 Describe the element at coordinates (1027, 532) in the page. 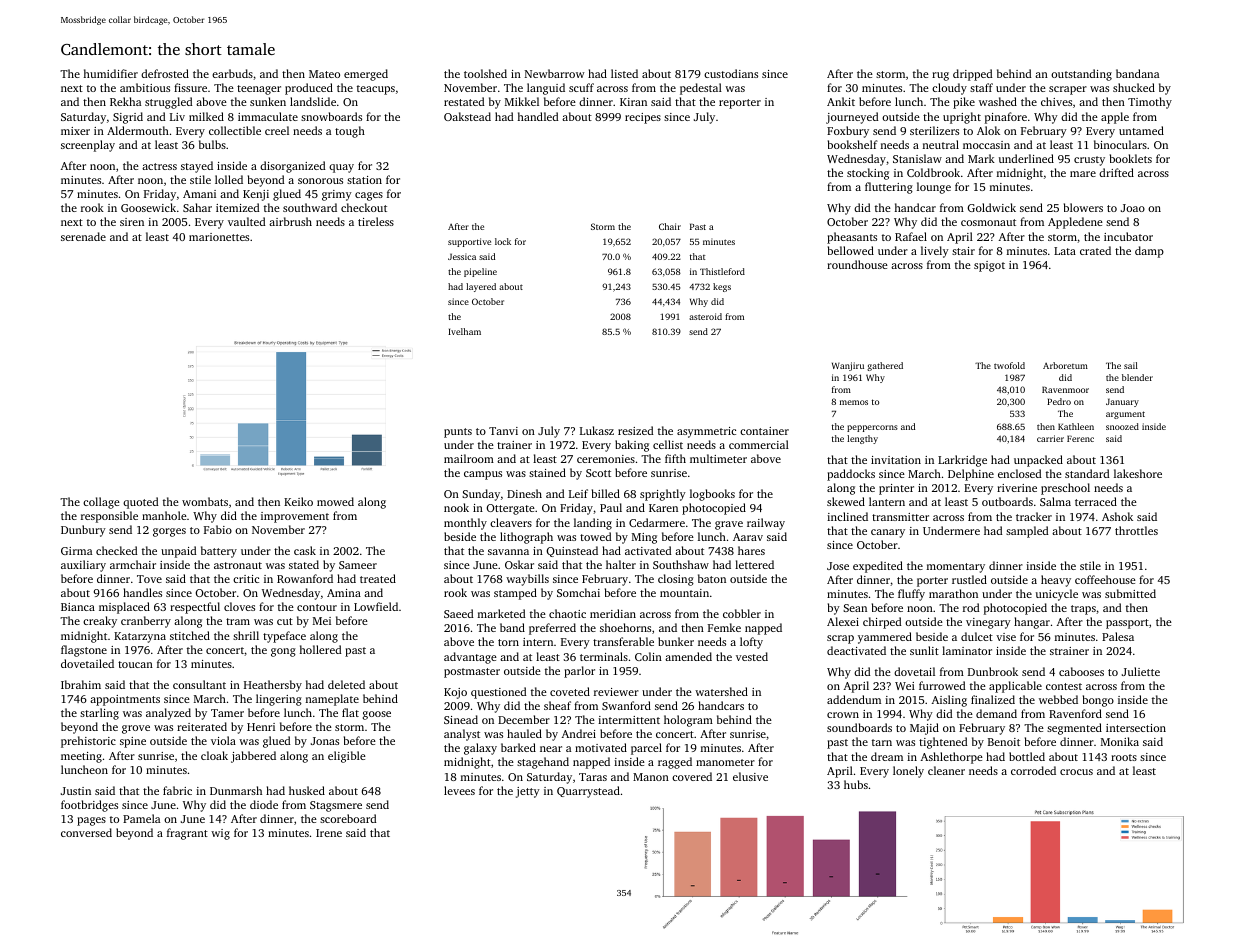

I see `sampled` at that location.
